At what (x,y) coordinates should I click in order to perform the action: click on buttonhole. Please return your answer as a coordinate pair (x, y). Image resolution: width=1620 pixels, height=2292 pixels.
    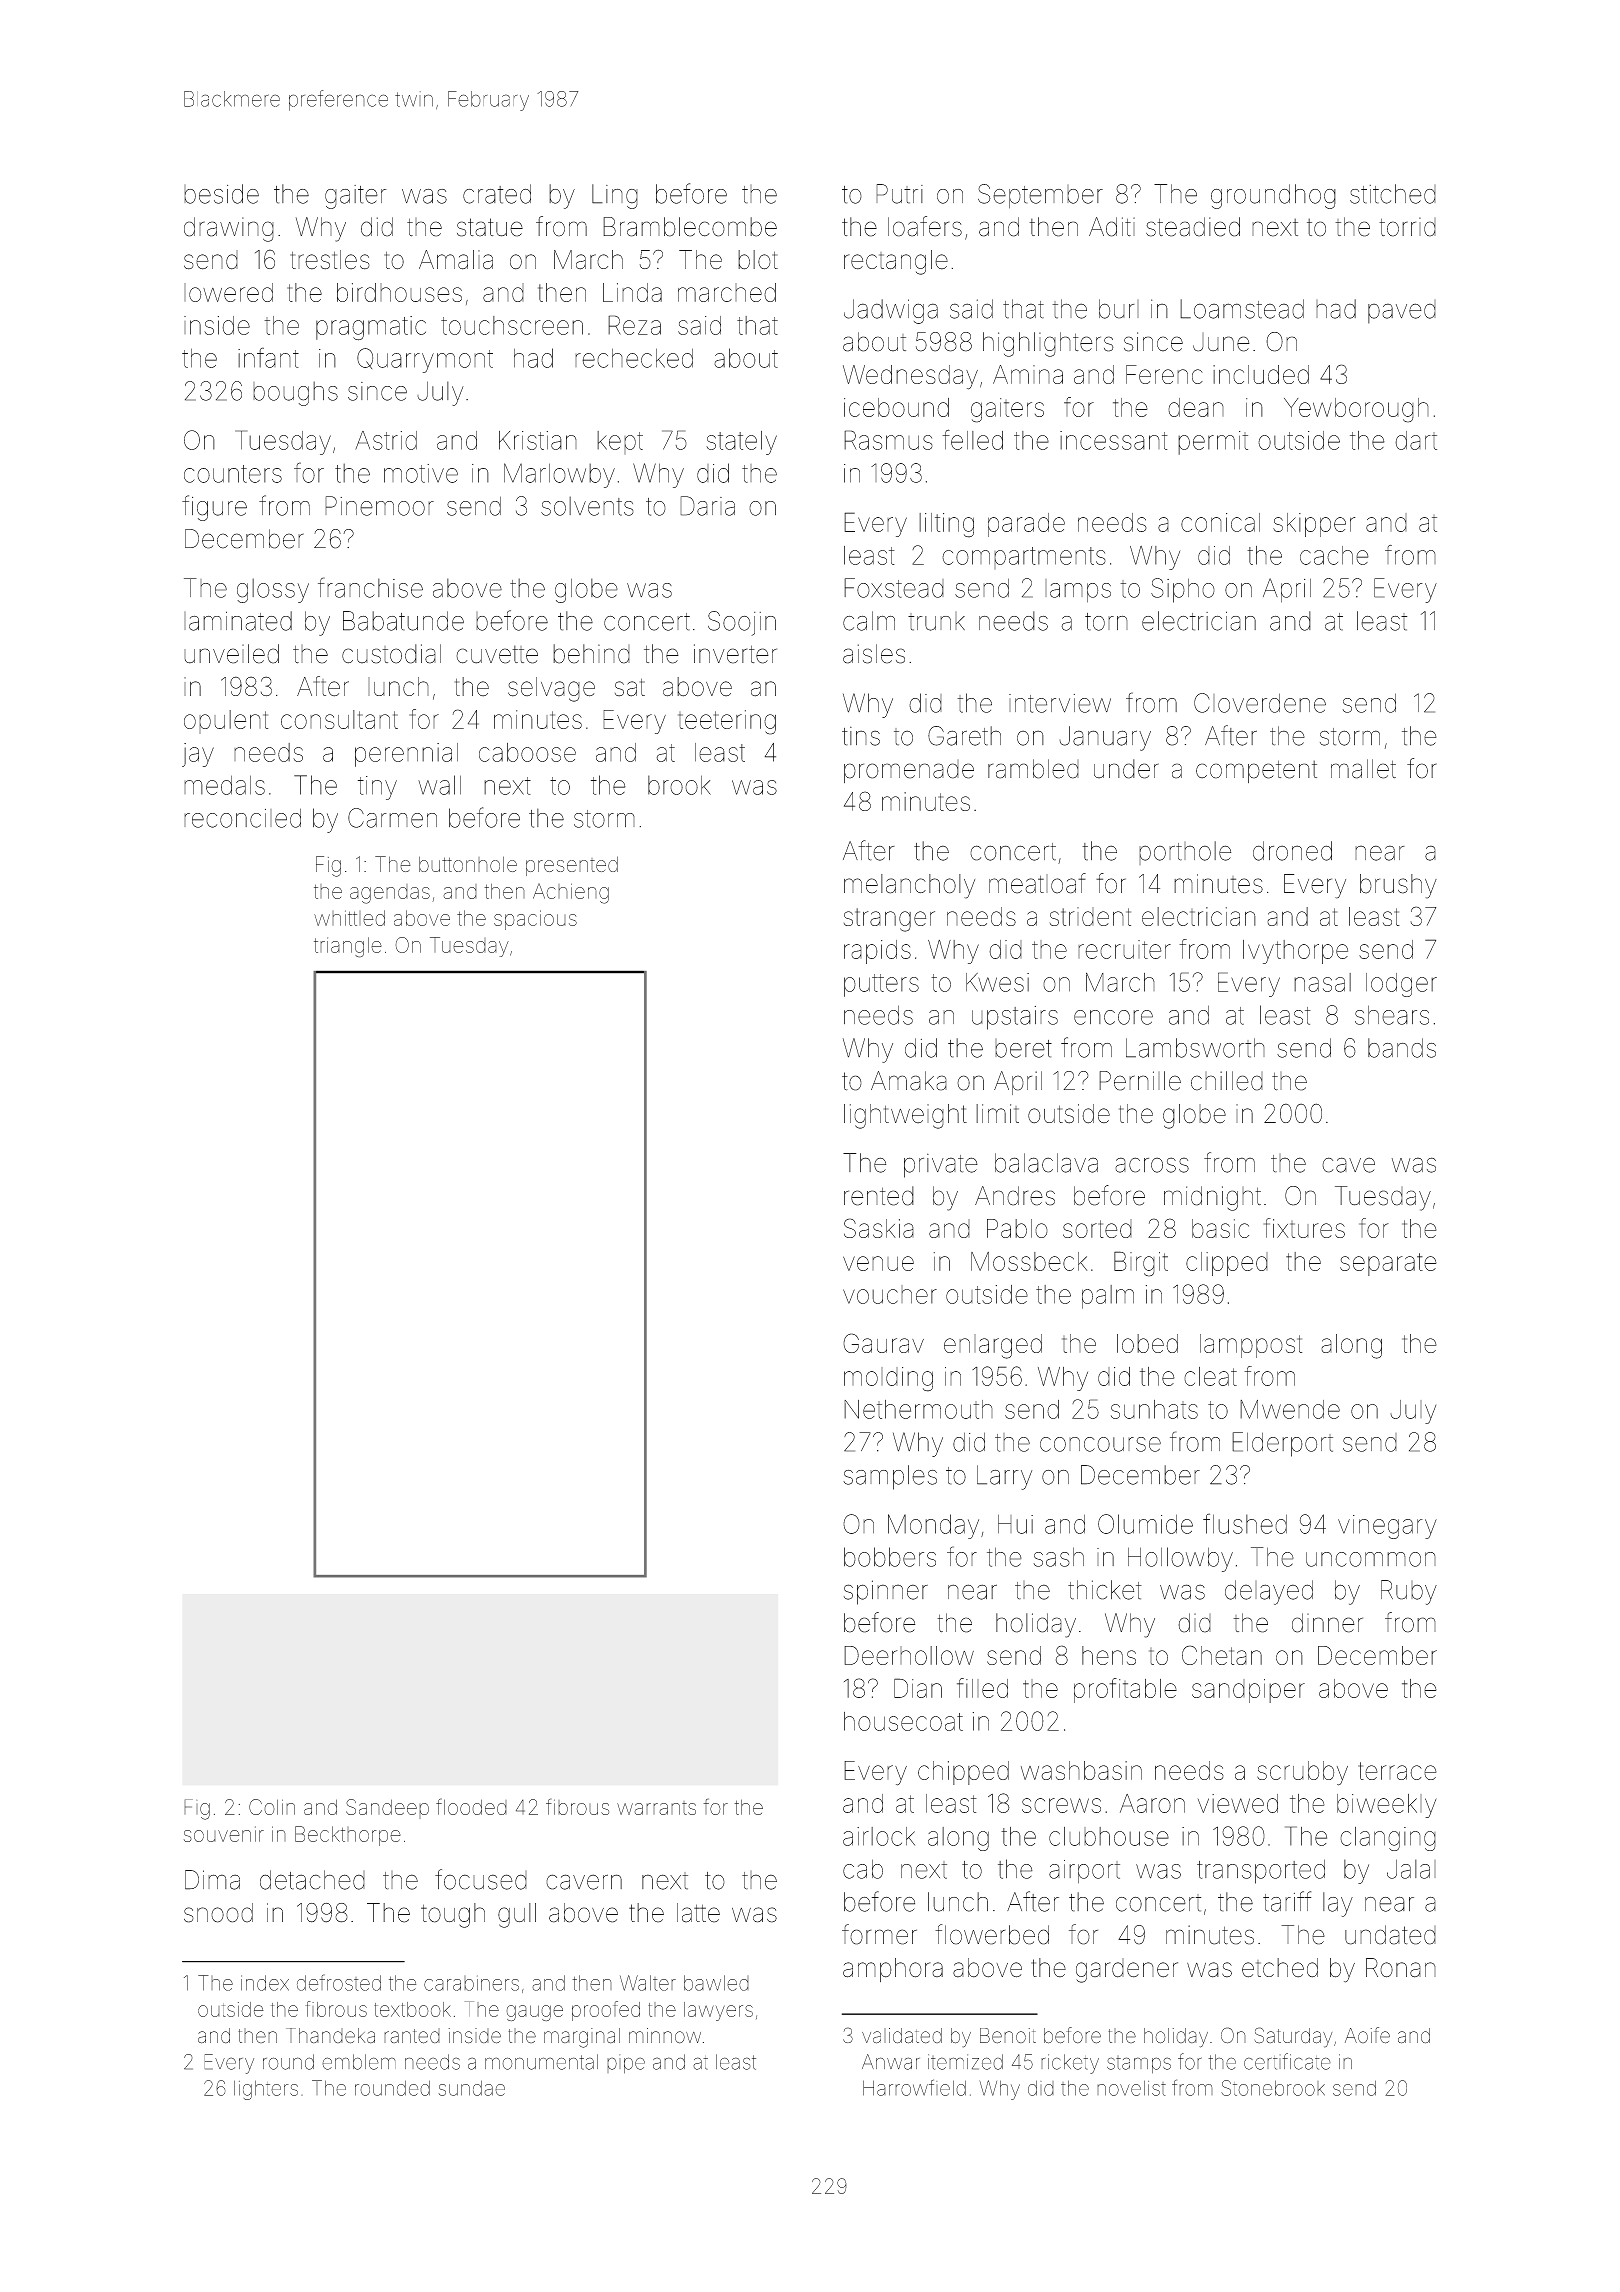
    Looking at the image, I should click on (468, 864).
